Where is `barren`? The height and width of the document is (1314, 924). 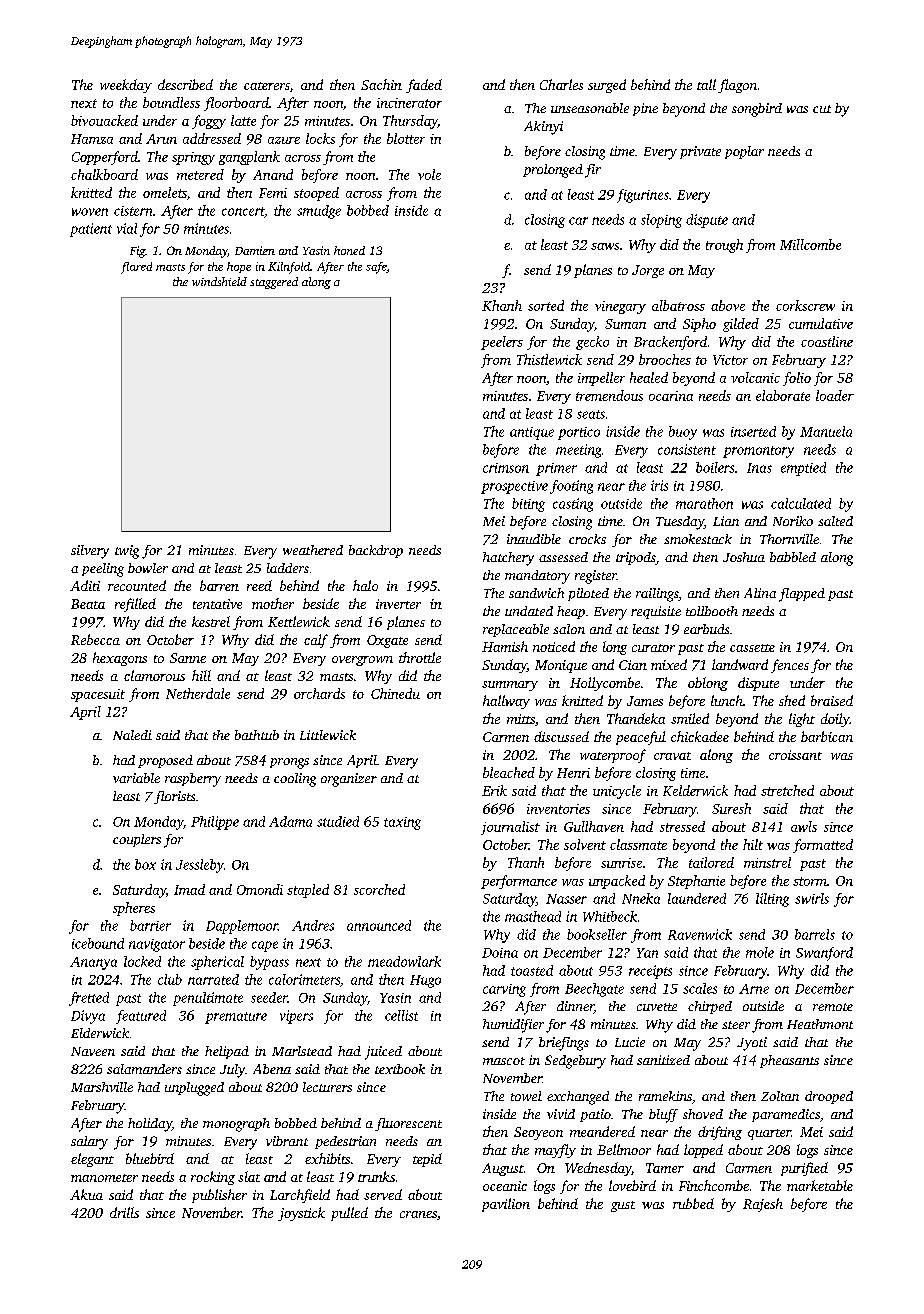
barren is located at coordinates (219, 585).
